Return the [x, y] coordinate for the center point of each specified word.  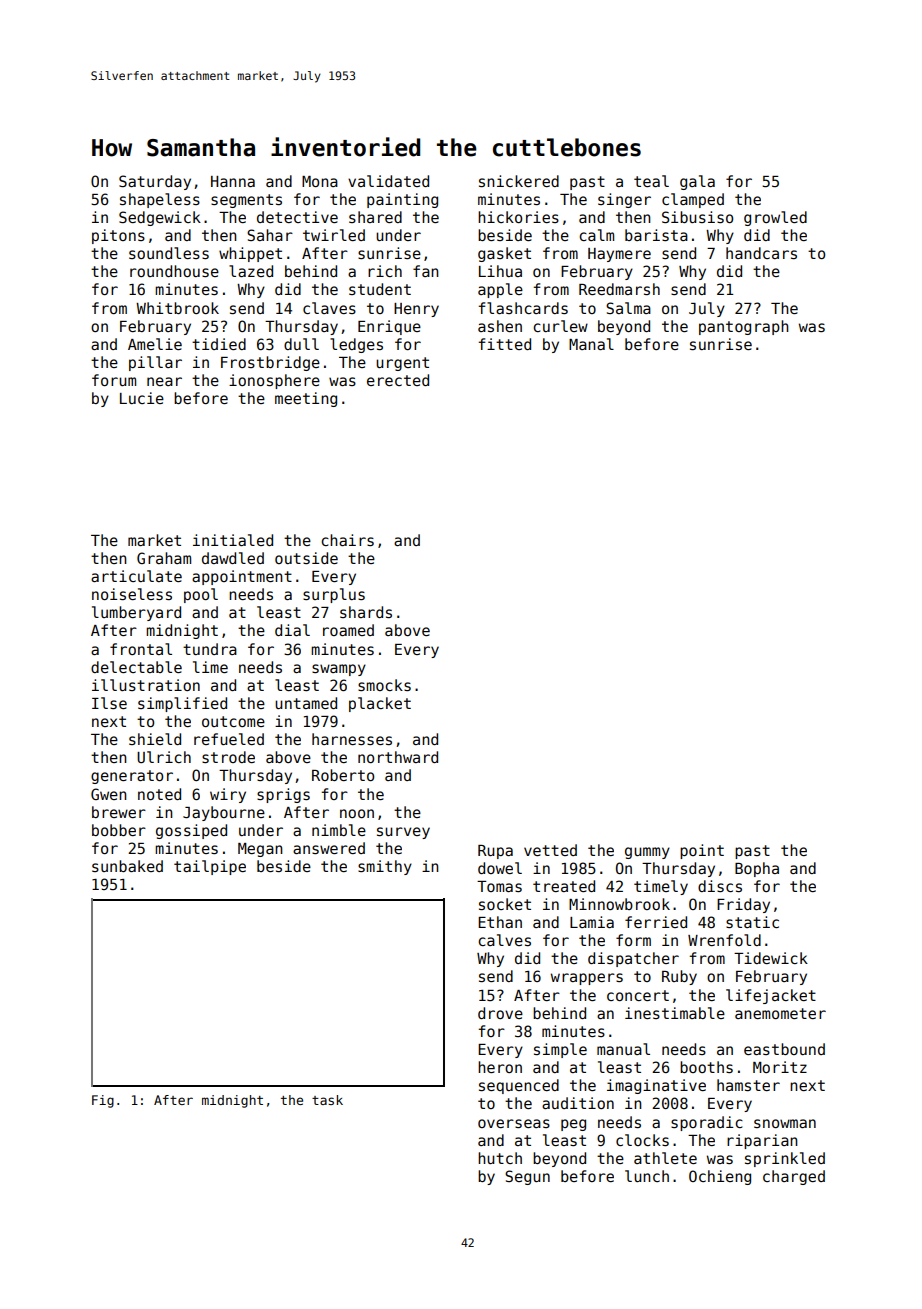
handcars [761, 253]
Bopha [757, 869]
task [327, 1100]
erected [398, 380]
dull [301, 344]
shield [155, 739]
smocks [384, 685]
